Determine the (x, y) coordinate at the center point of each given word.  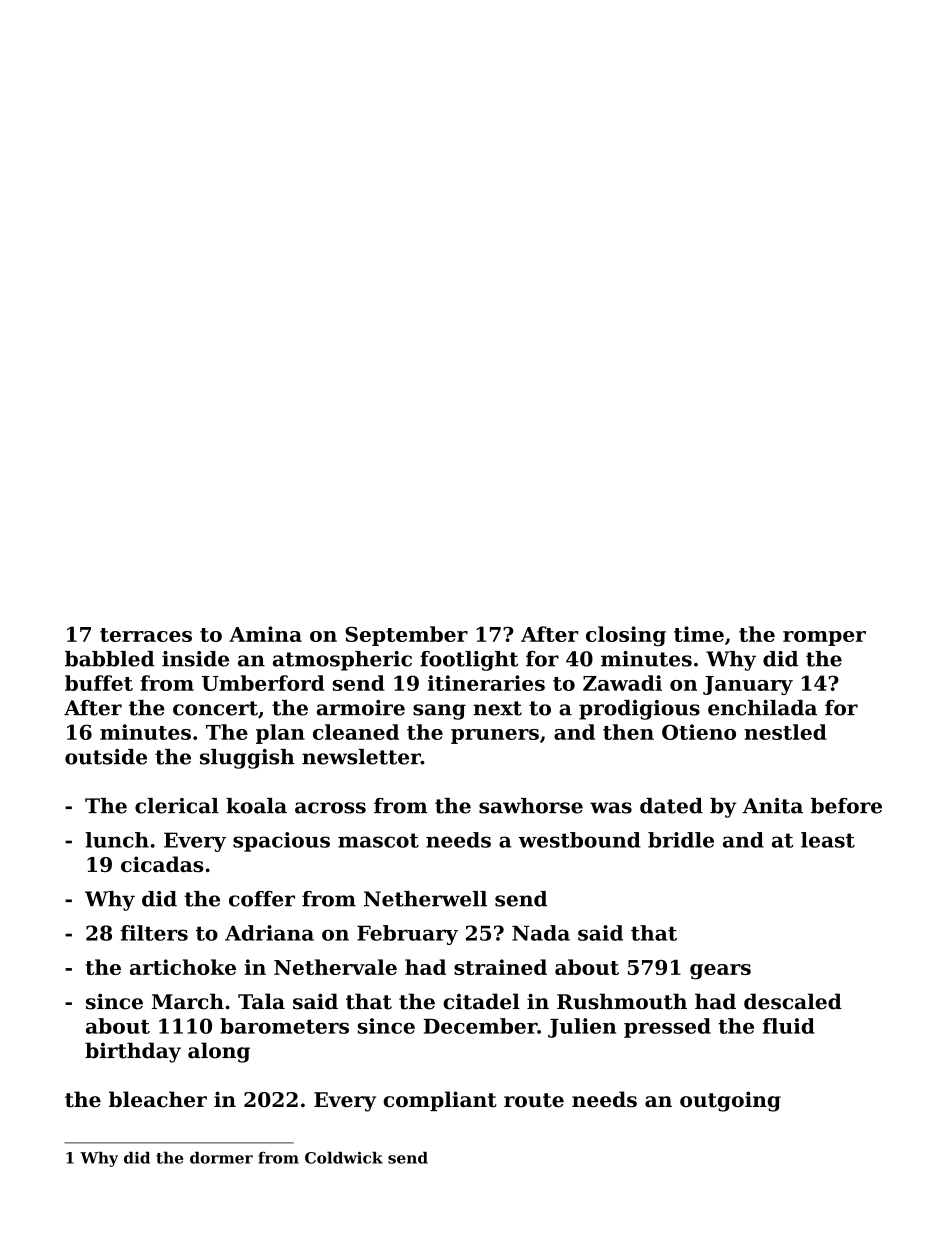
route (534, 1100)
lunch (117, 840)
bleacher (158, 1099)
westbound (579, 840)
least (828, 840)
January (748, 685)
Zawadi (622, 683)
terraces (146, 635)
